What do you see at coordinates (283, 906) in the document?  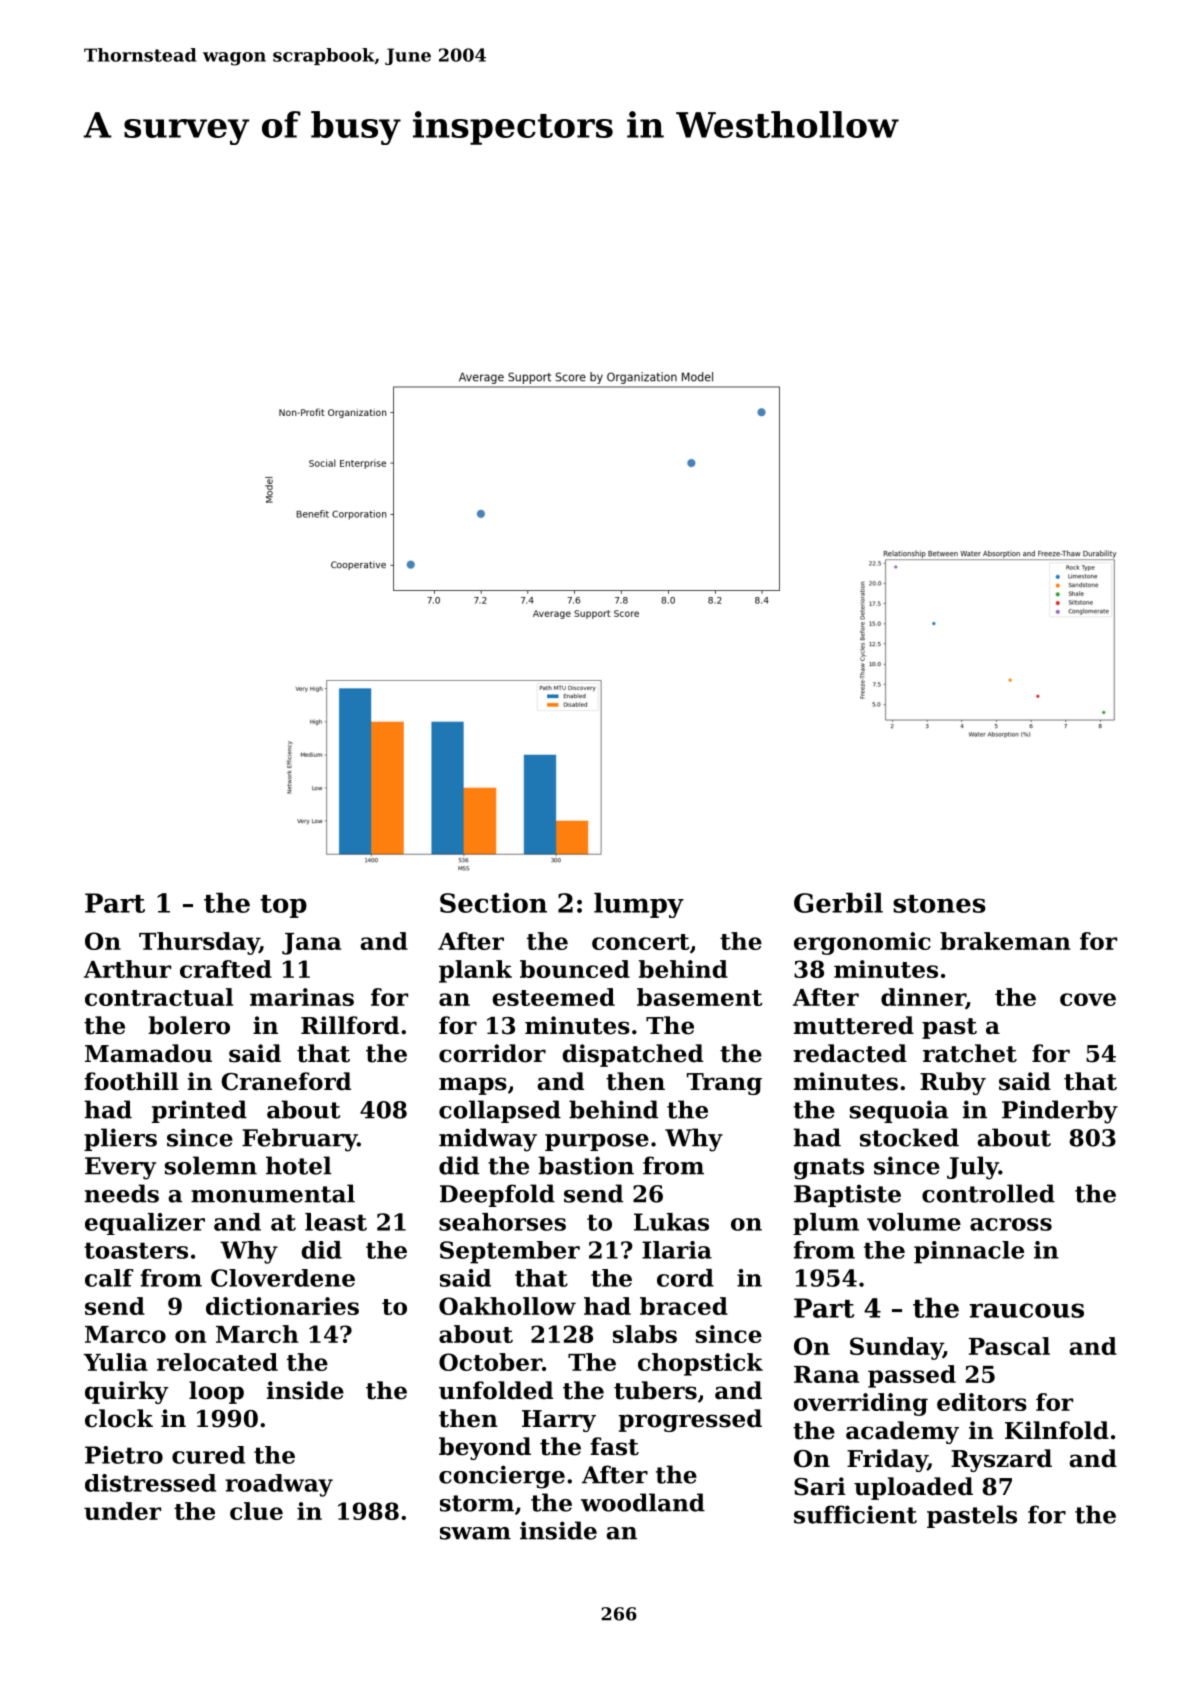 I see `top` at bounding box center [283, 906].
